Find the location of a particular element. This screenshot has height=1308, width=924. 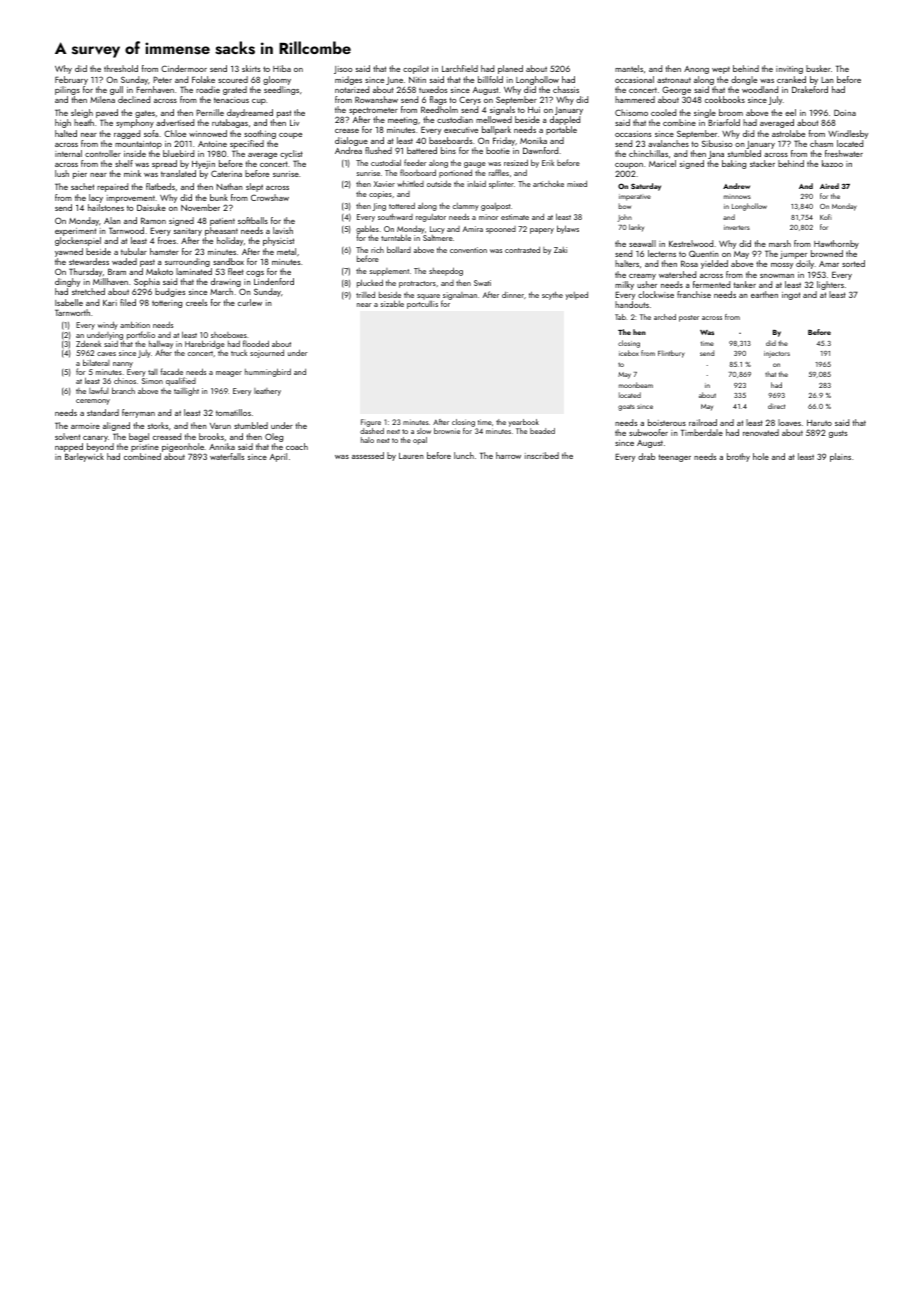

Dawnford is located at coordinates (540, 150).
